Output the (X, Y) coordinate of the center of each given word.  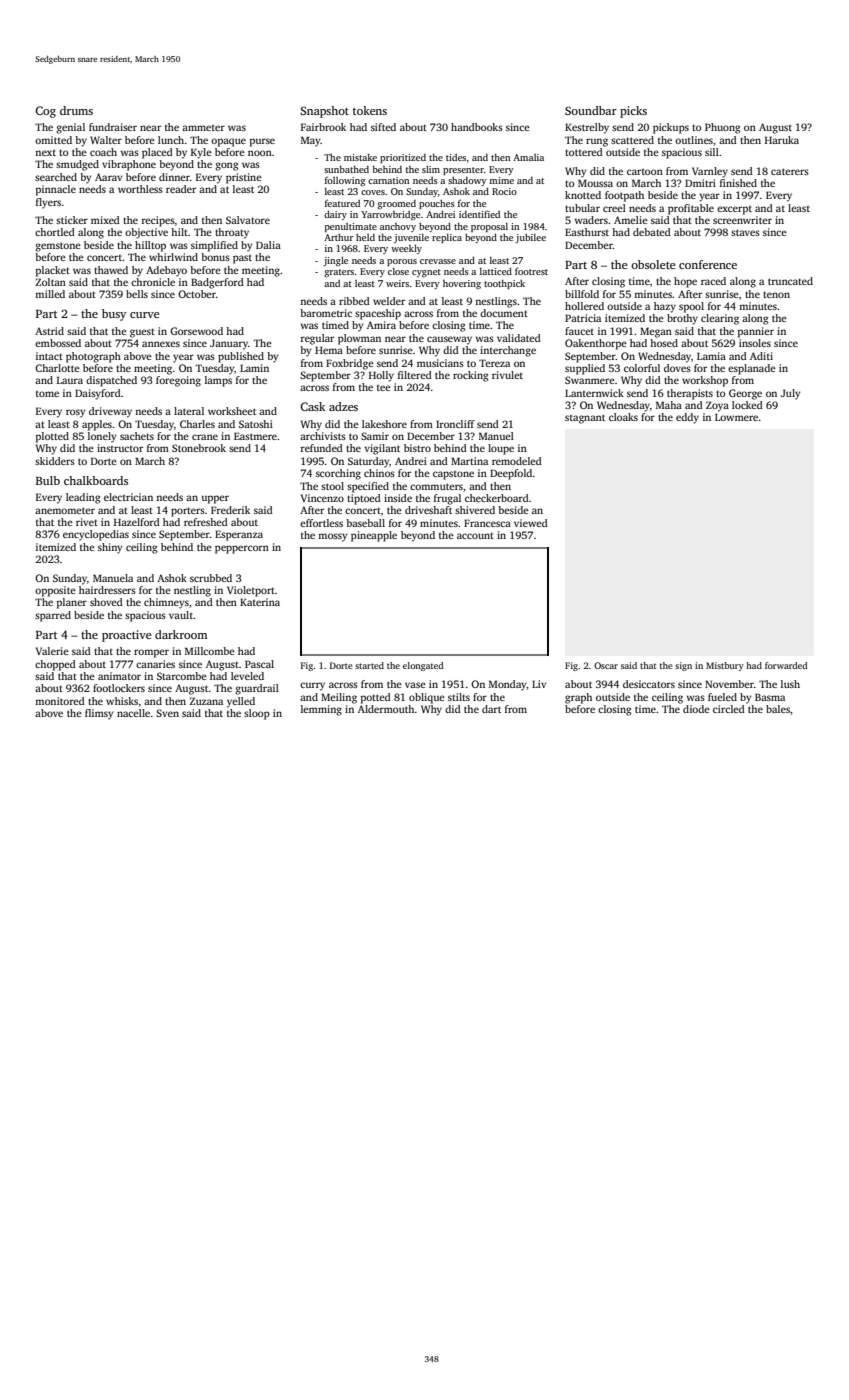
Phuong (722, 128)
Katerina (260, 602)
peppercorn (242, 549)
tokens (370, 110)
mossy (333, 537)
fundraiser (113, 127)
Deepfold (511, 474)
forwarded (786, 665)
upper (215, 499)
